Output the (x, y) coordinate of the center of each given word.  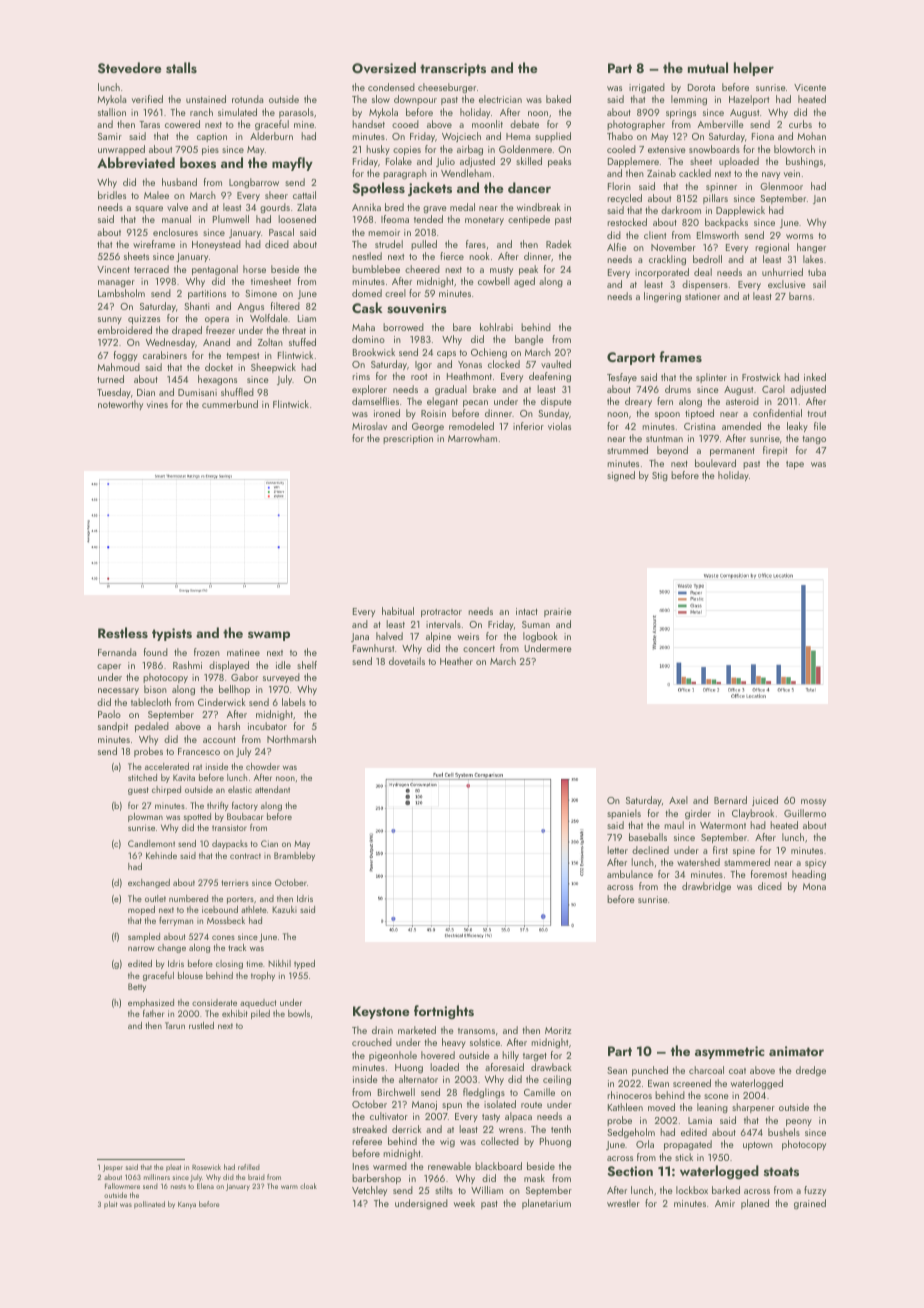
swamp (269, 636)
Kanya (187, 1205)
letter (617, 850)
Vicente (810, 87)
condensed (391, 87)
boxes (198, 162)
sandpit (113, 727)
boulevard (715, 463)
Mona (814, 886)
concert (479, 649)
